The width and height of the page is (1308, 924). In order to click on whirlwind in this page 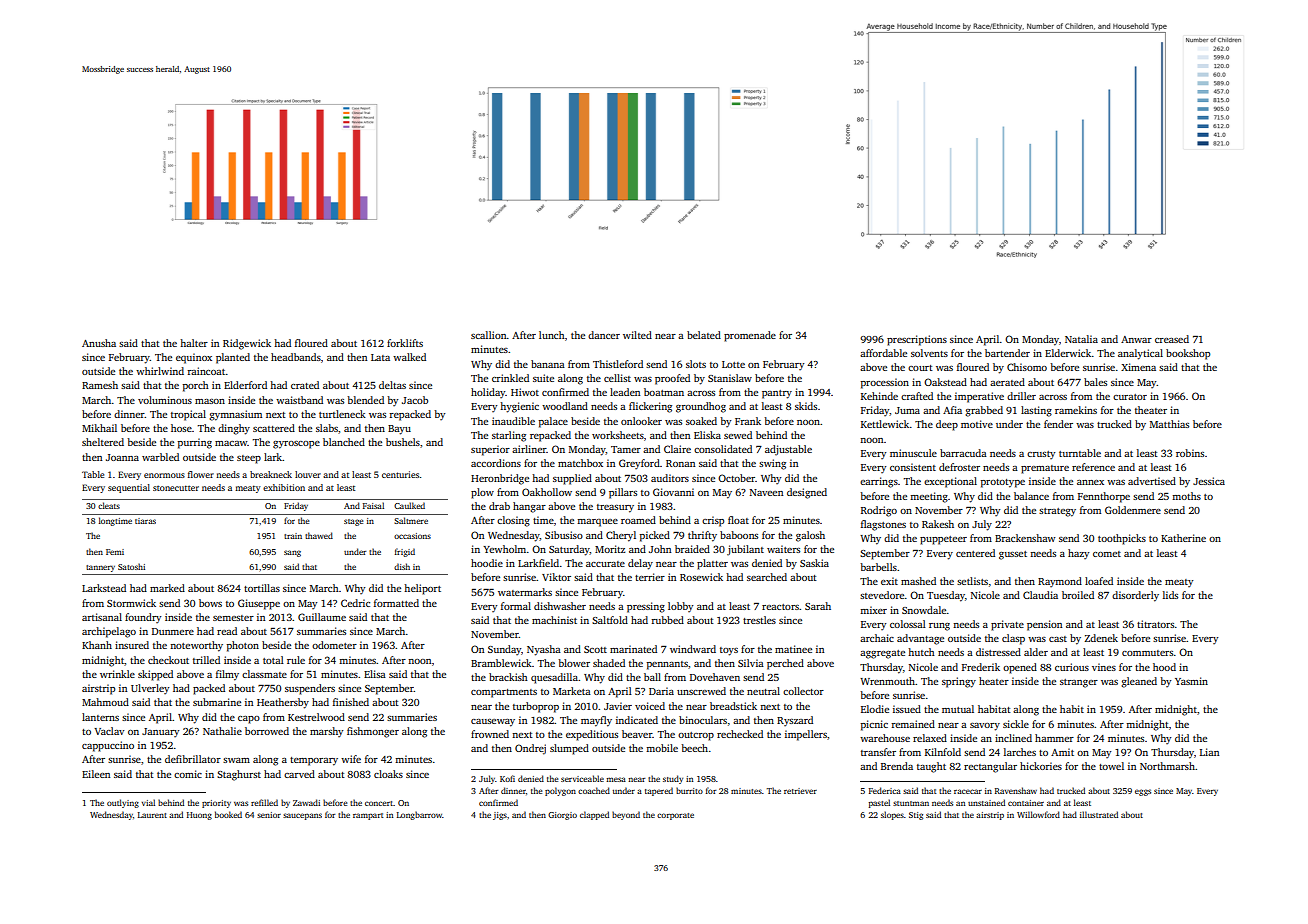, I will do `click(160, 371)`.
